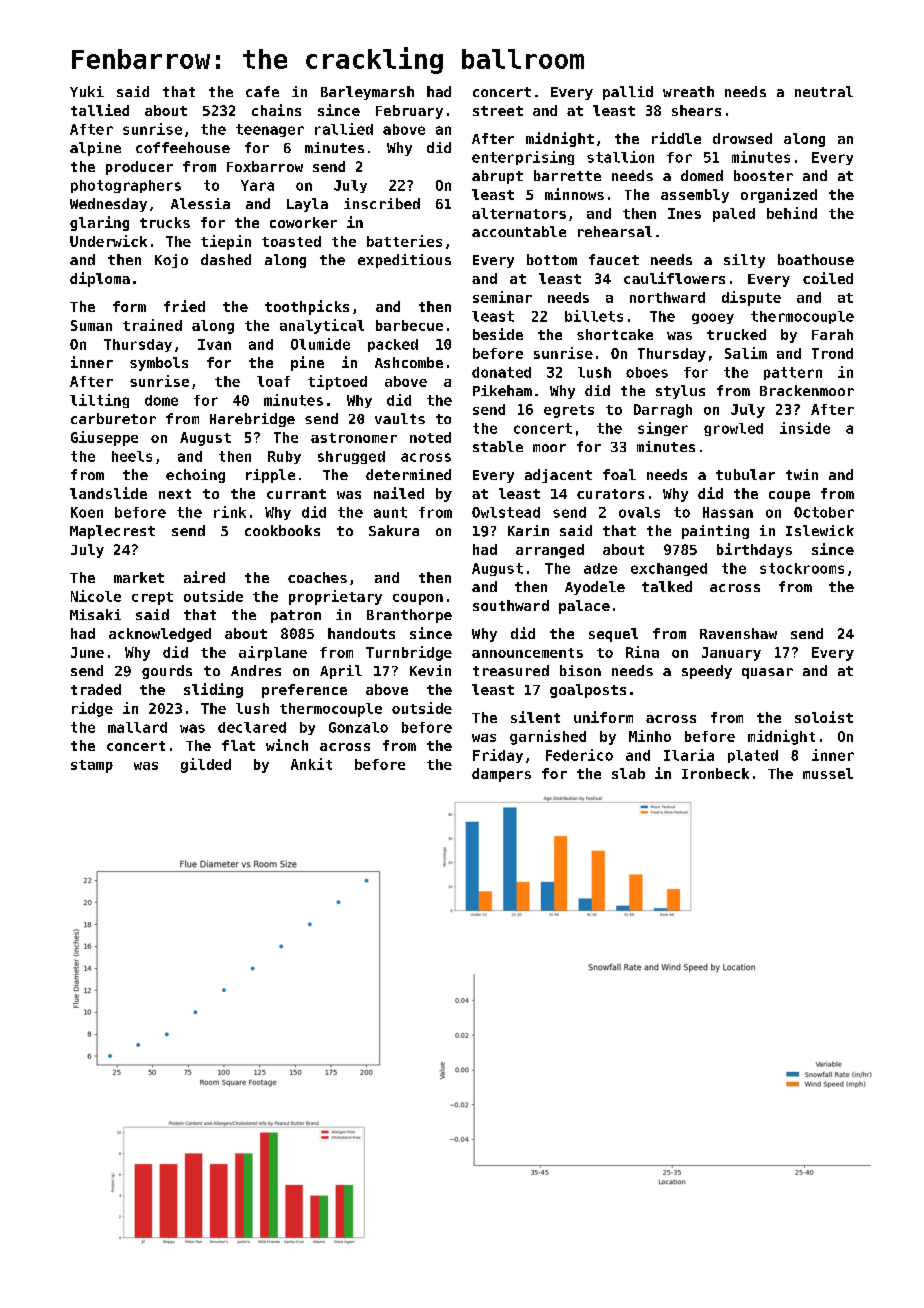 The height and width of the screenshot is (1308, 924). I want to click on Olumide, so click(320, 344).
